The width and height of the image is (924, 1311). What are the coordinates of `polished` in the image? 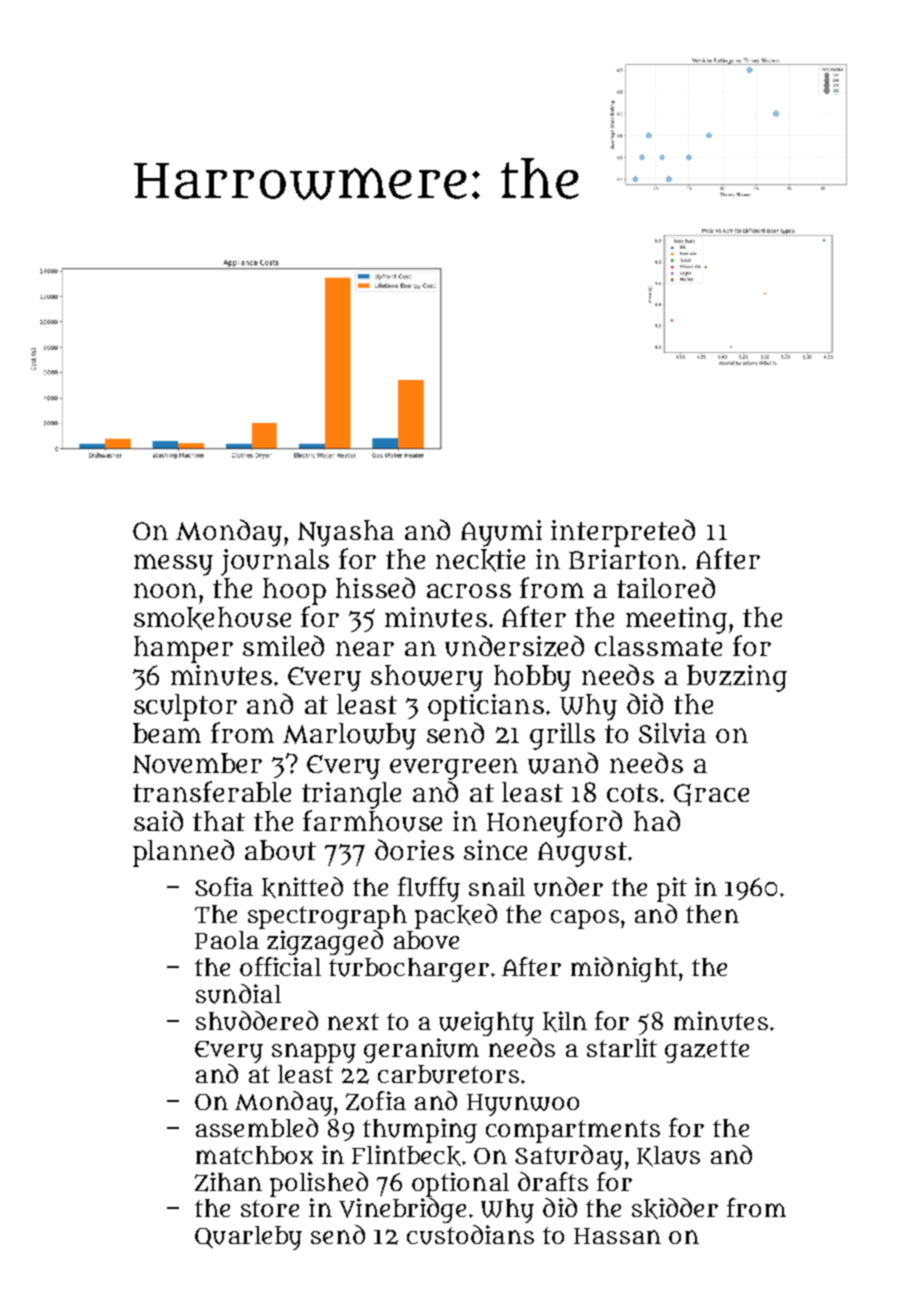 It's located at (319, 1184).
